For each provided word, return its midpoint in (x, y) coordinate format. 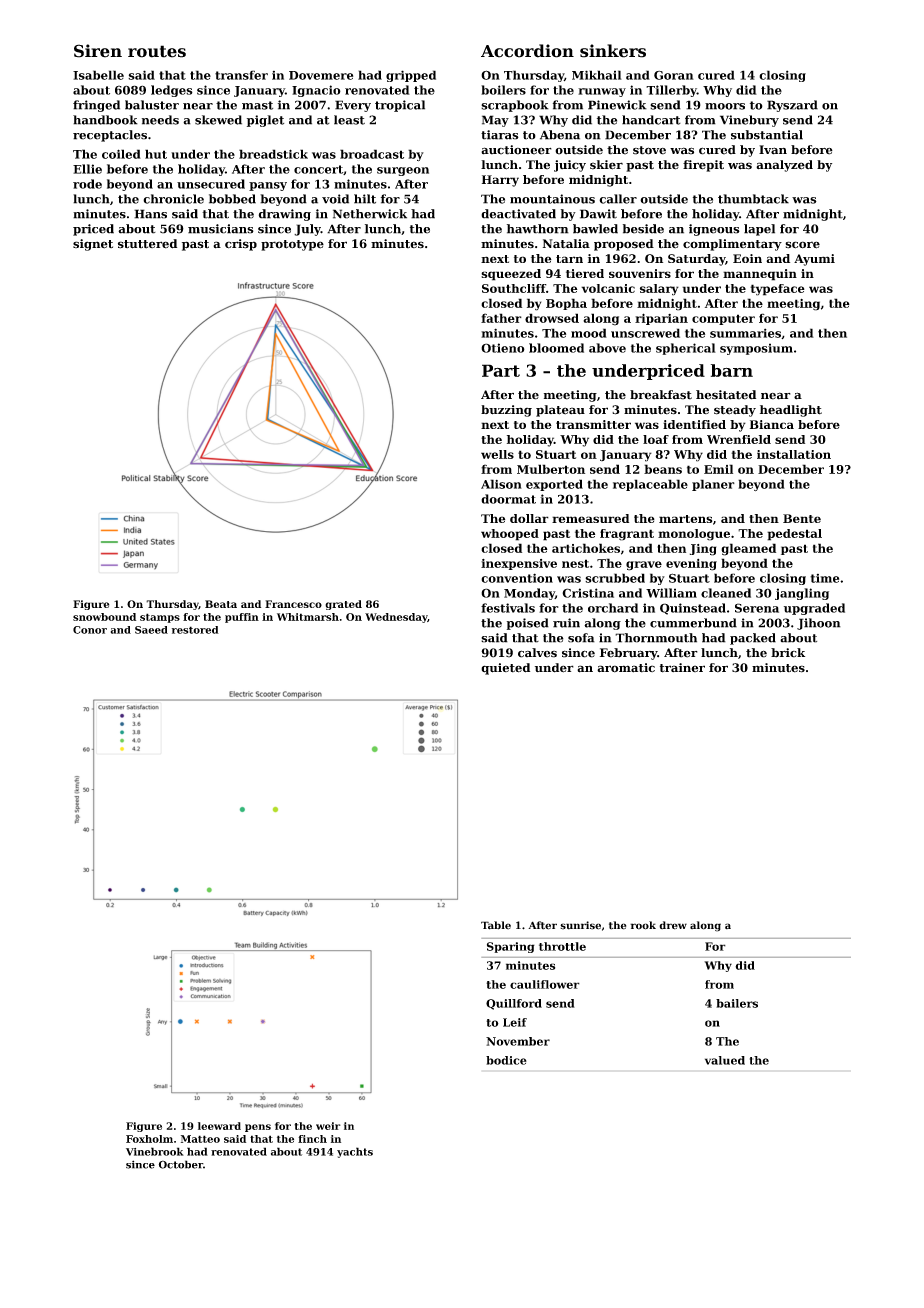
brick (788, 653)
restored (195, 630)
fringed (96, 106)
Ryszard (792, 106)
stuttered (147, 244)
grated (343, 605)
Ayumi (814, 260)
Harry (500, 181)
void (335, 199)
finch (312, 1139)
